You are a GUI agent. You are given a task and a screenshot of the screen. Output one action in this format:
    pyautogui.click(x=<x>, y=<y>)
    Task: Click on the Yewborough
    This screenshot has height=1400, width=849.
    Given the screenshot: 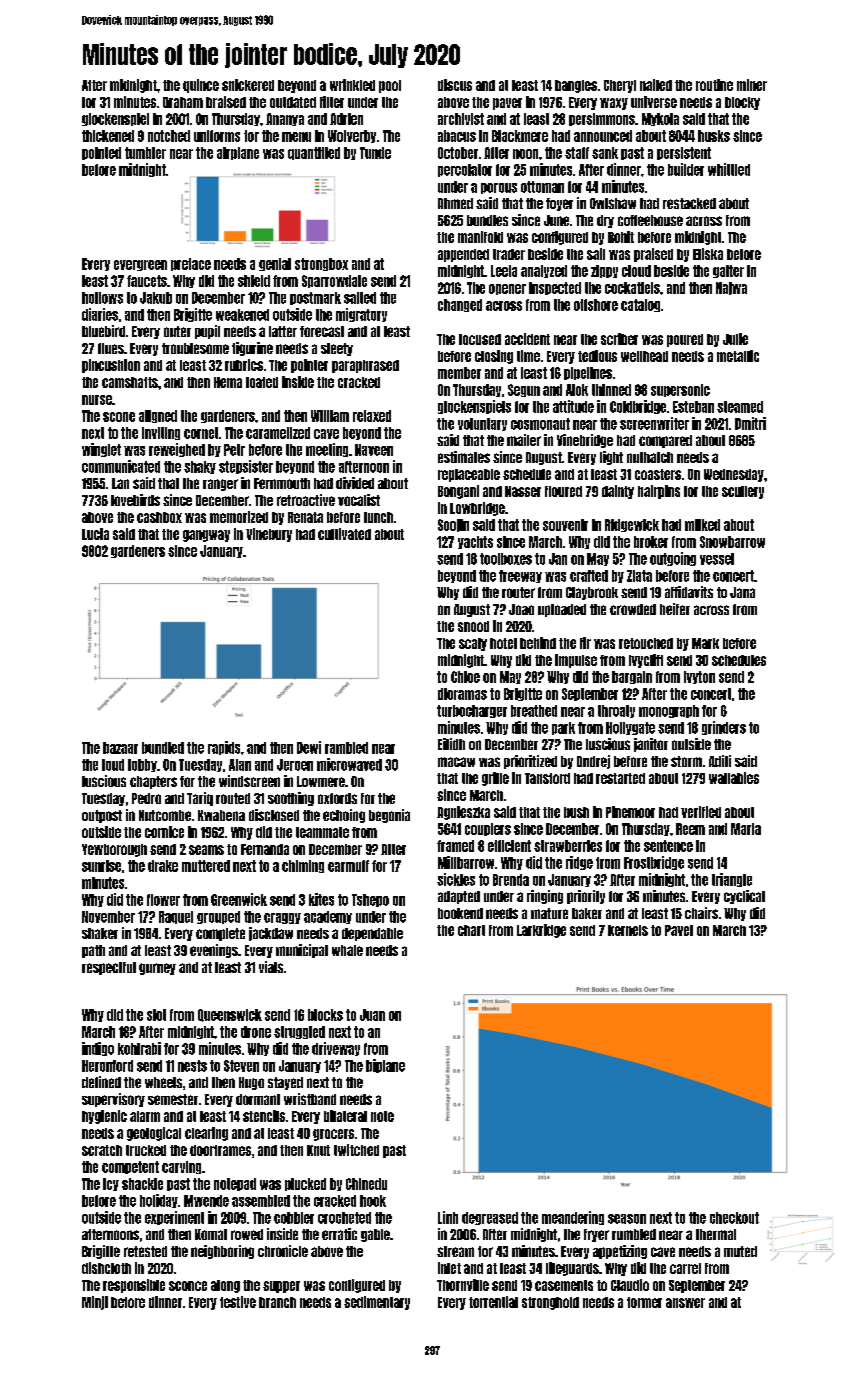 What is the action you would take?
    pyautogui.click(x=114, y=850)
